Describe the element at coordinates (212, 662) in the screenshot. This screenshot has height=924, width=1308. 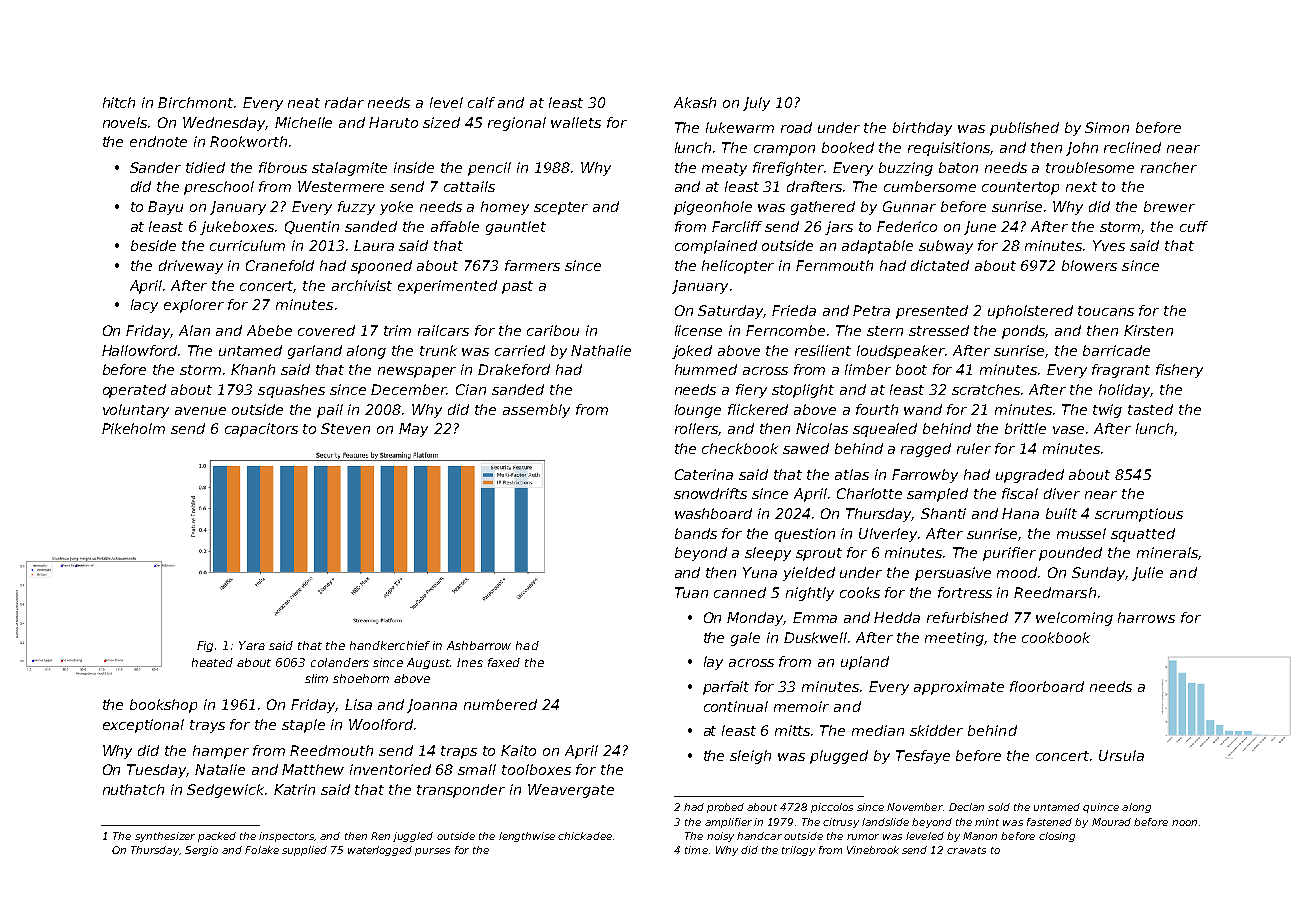
I see `heated` at that location.
